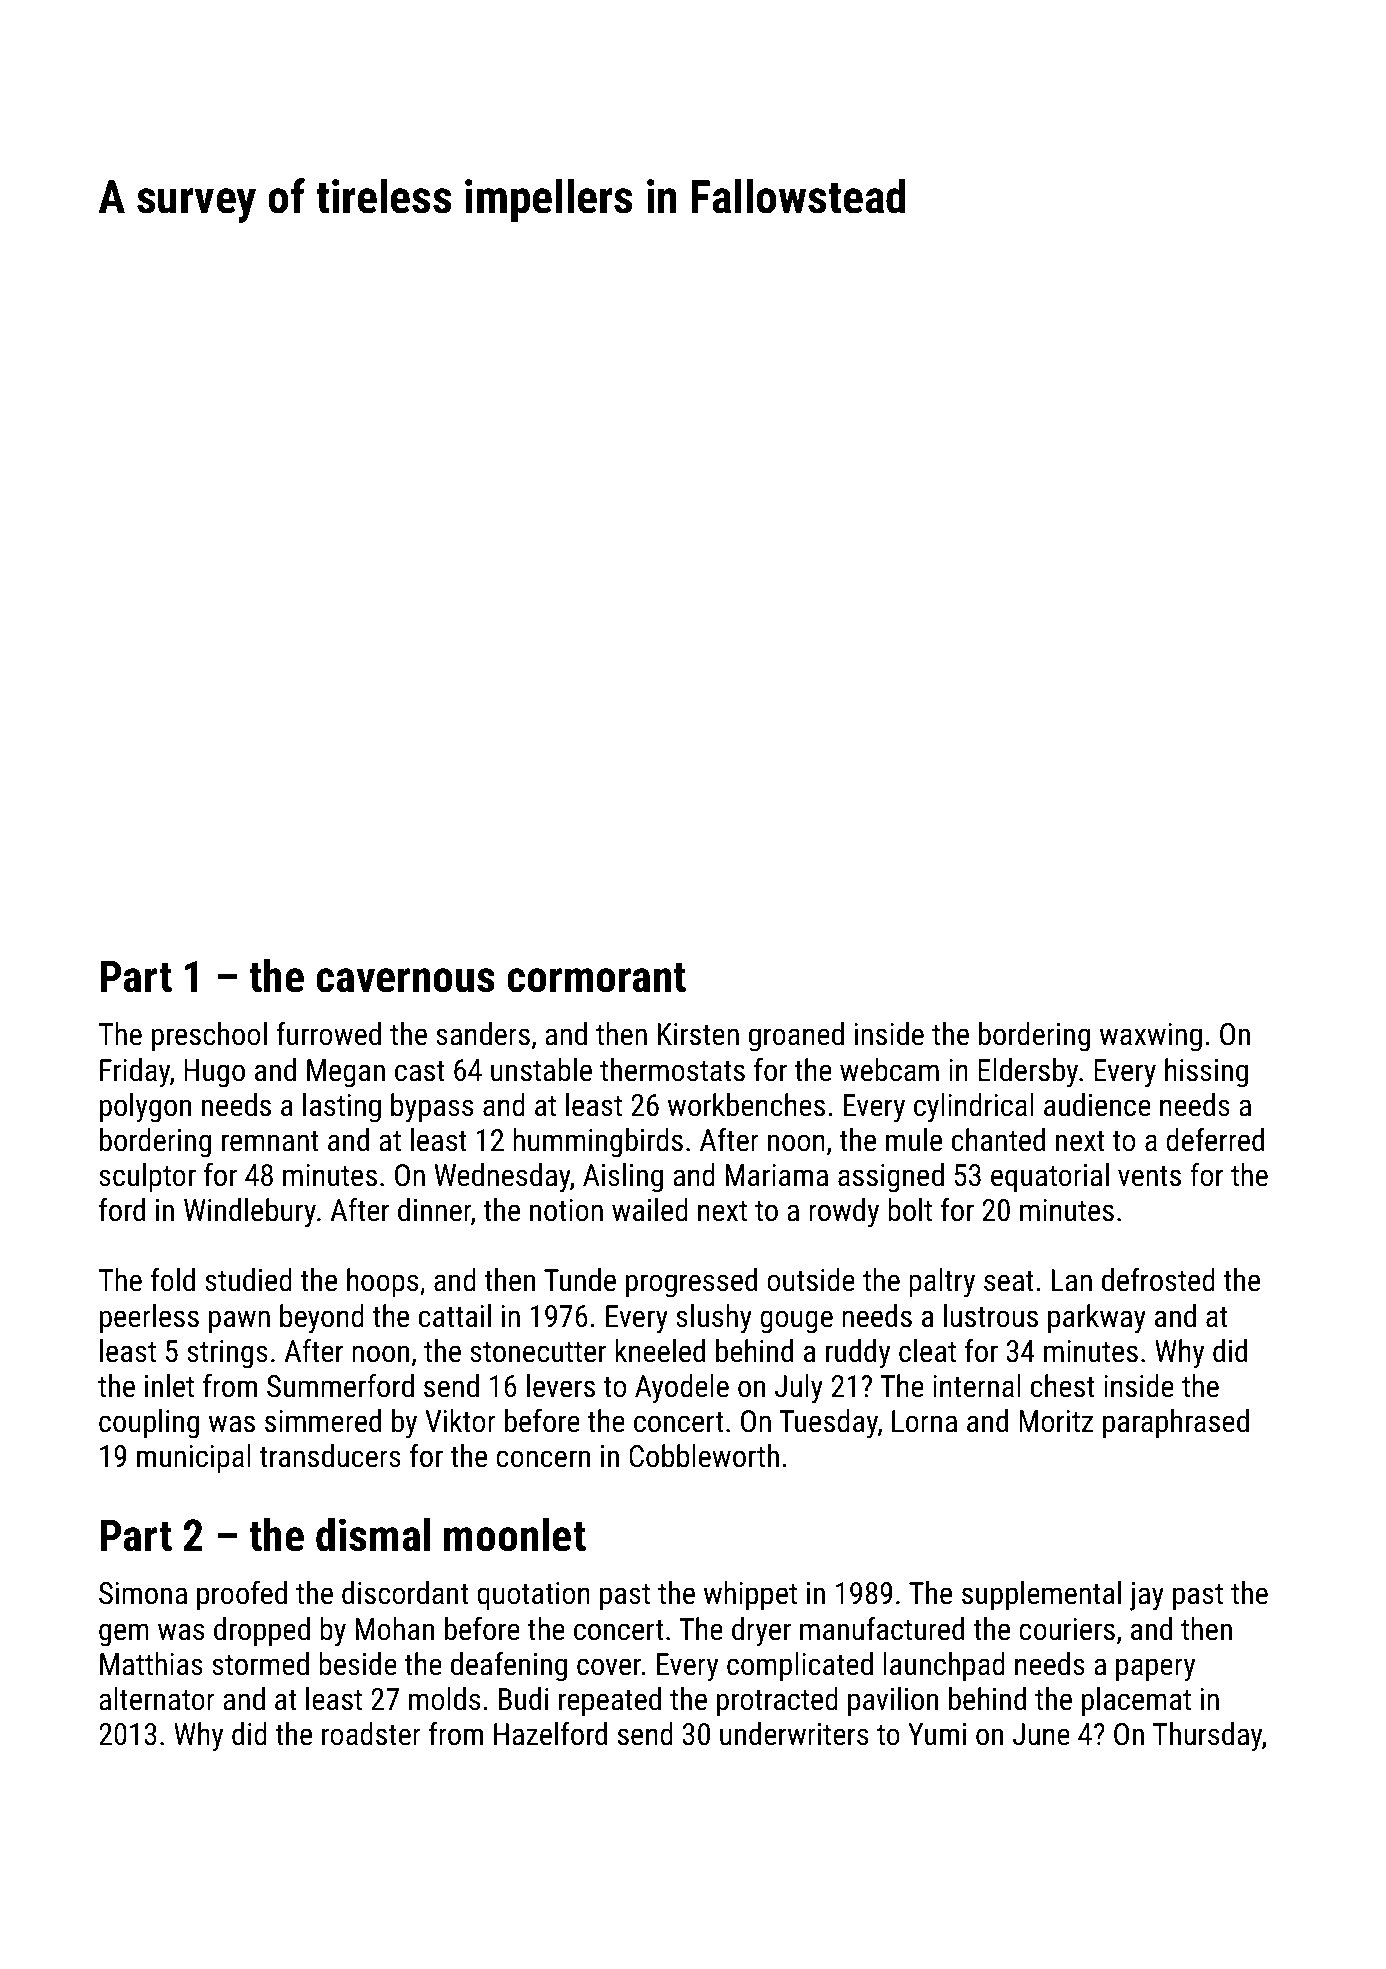 The width and height of the screenshot is (1386, 1969). What do you see at coordinates (596, 978) in the screenshot?
I see `cormorant` at bounding box center [596, 978].
